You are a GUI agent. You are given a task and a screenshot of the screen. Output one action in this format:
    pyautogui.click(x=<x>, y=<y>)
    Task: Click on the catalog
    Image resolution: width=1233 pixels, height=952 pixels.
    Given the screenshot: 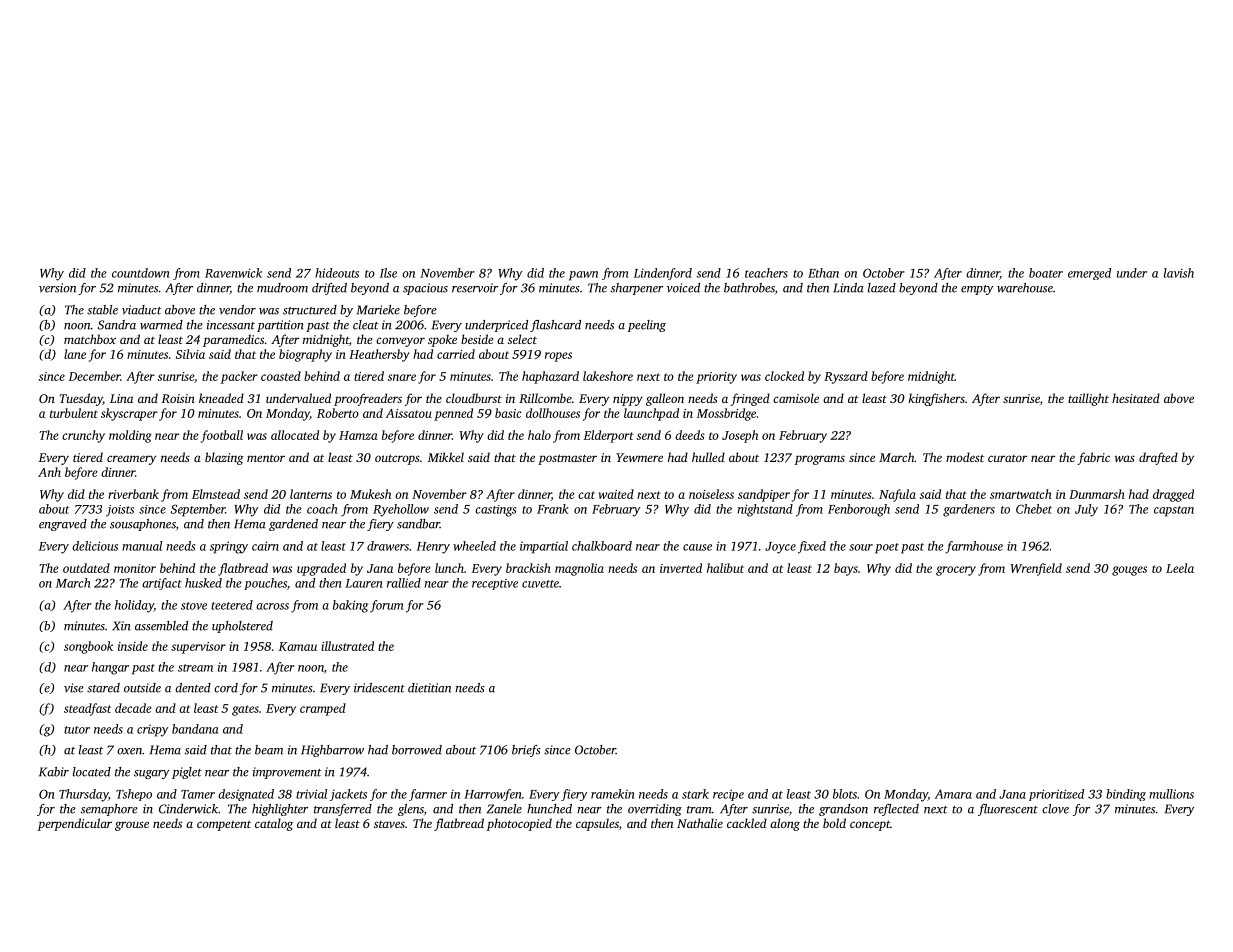 What is the action you would take?
    pyautogui.click(x=274, y=824)
